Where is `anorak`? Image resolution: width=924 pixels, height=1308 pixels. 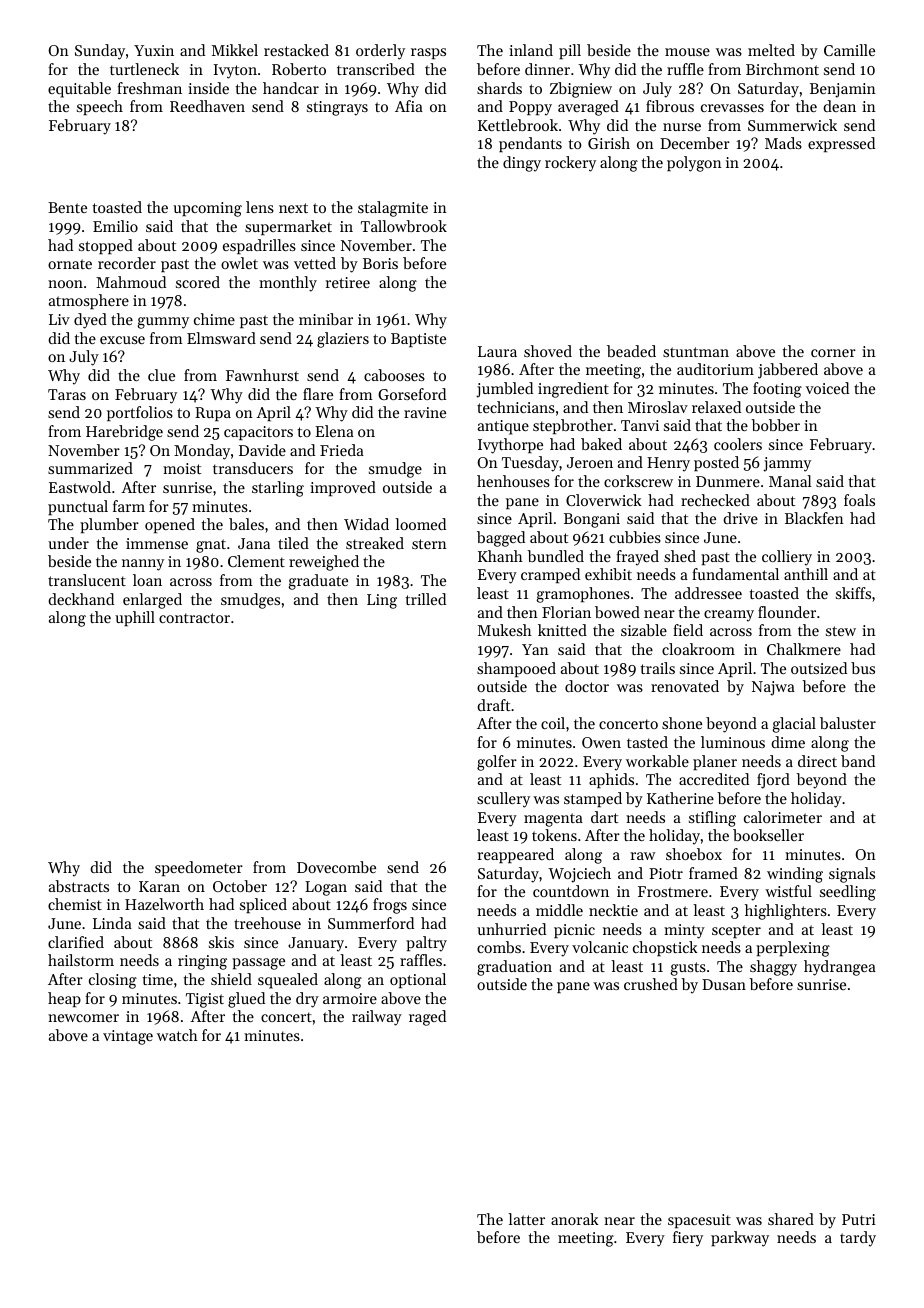 anorak is located at coordinates (575, 1219).
